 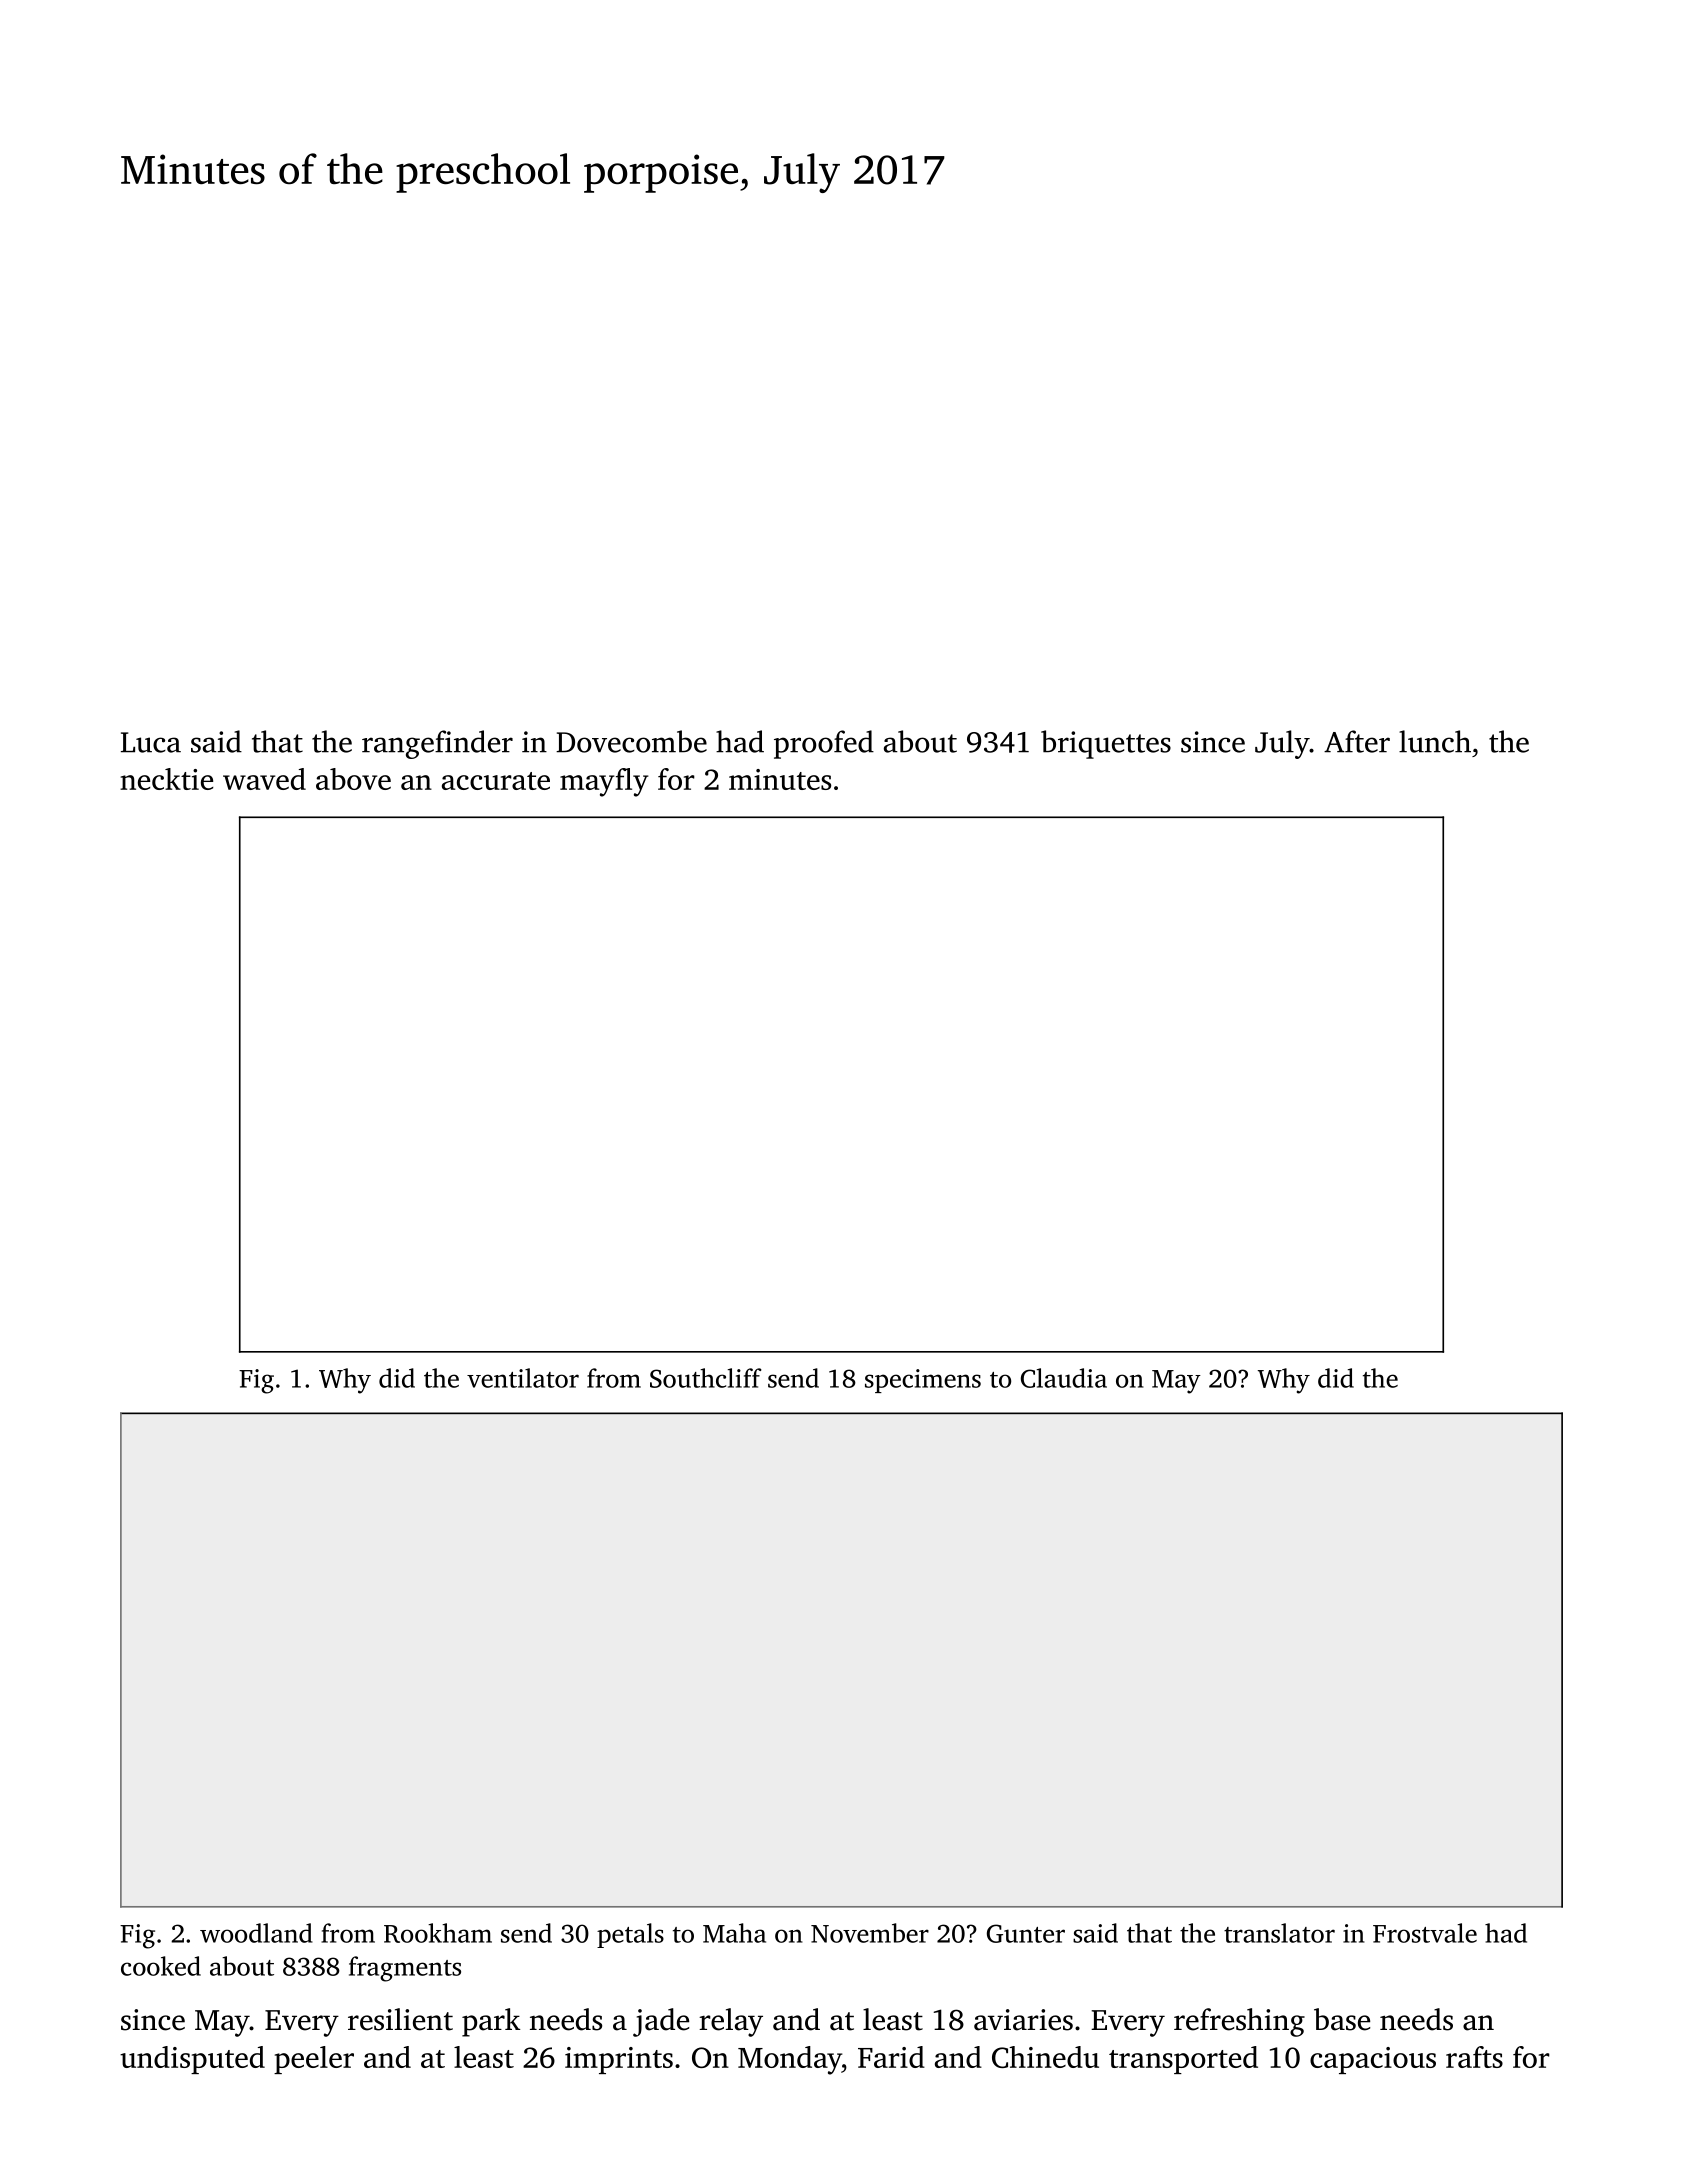 What do you see at coordinates (1435, 741) in the screenshot?
I see `lunch` at bounding box center [1435, 741].
